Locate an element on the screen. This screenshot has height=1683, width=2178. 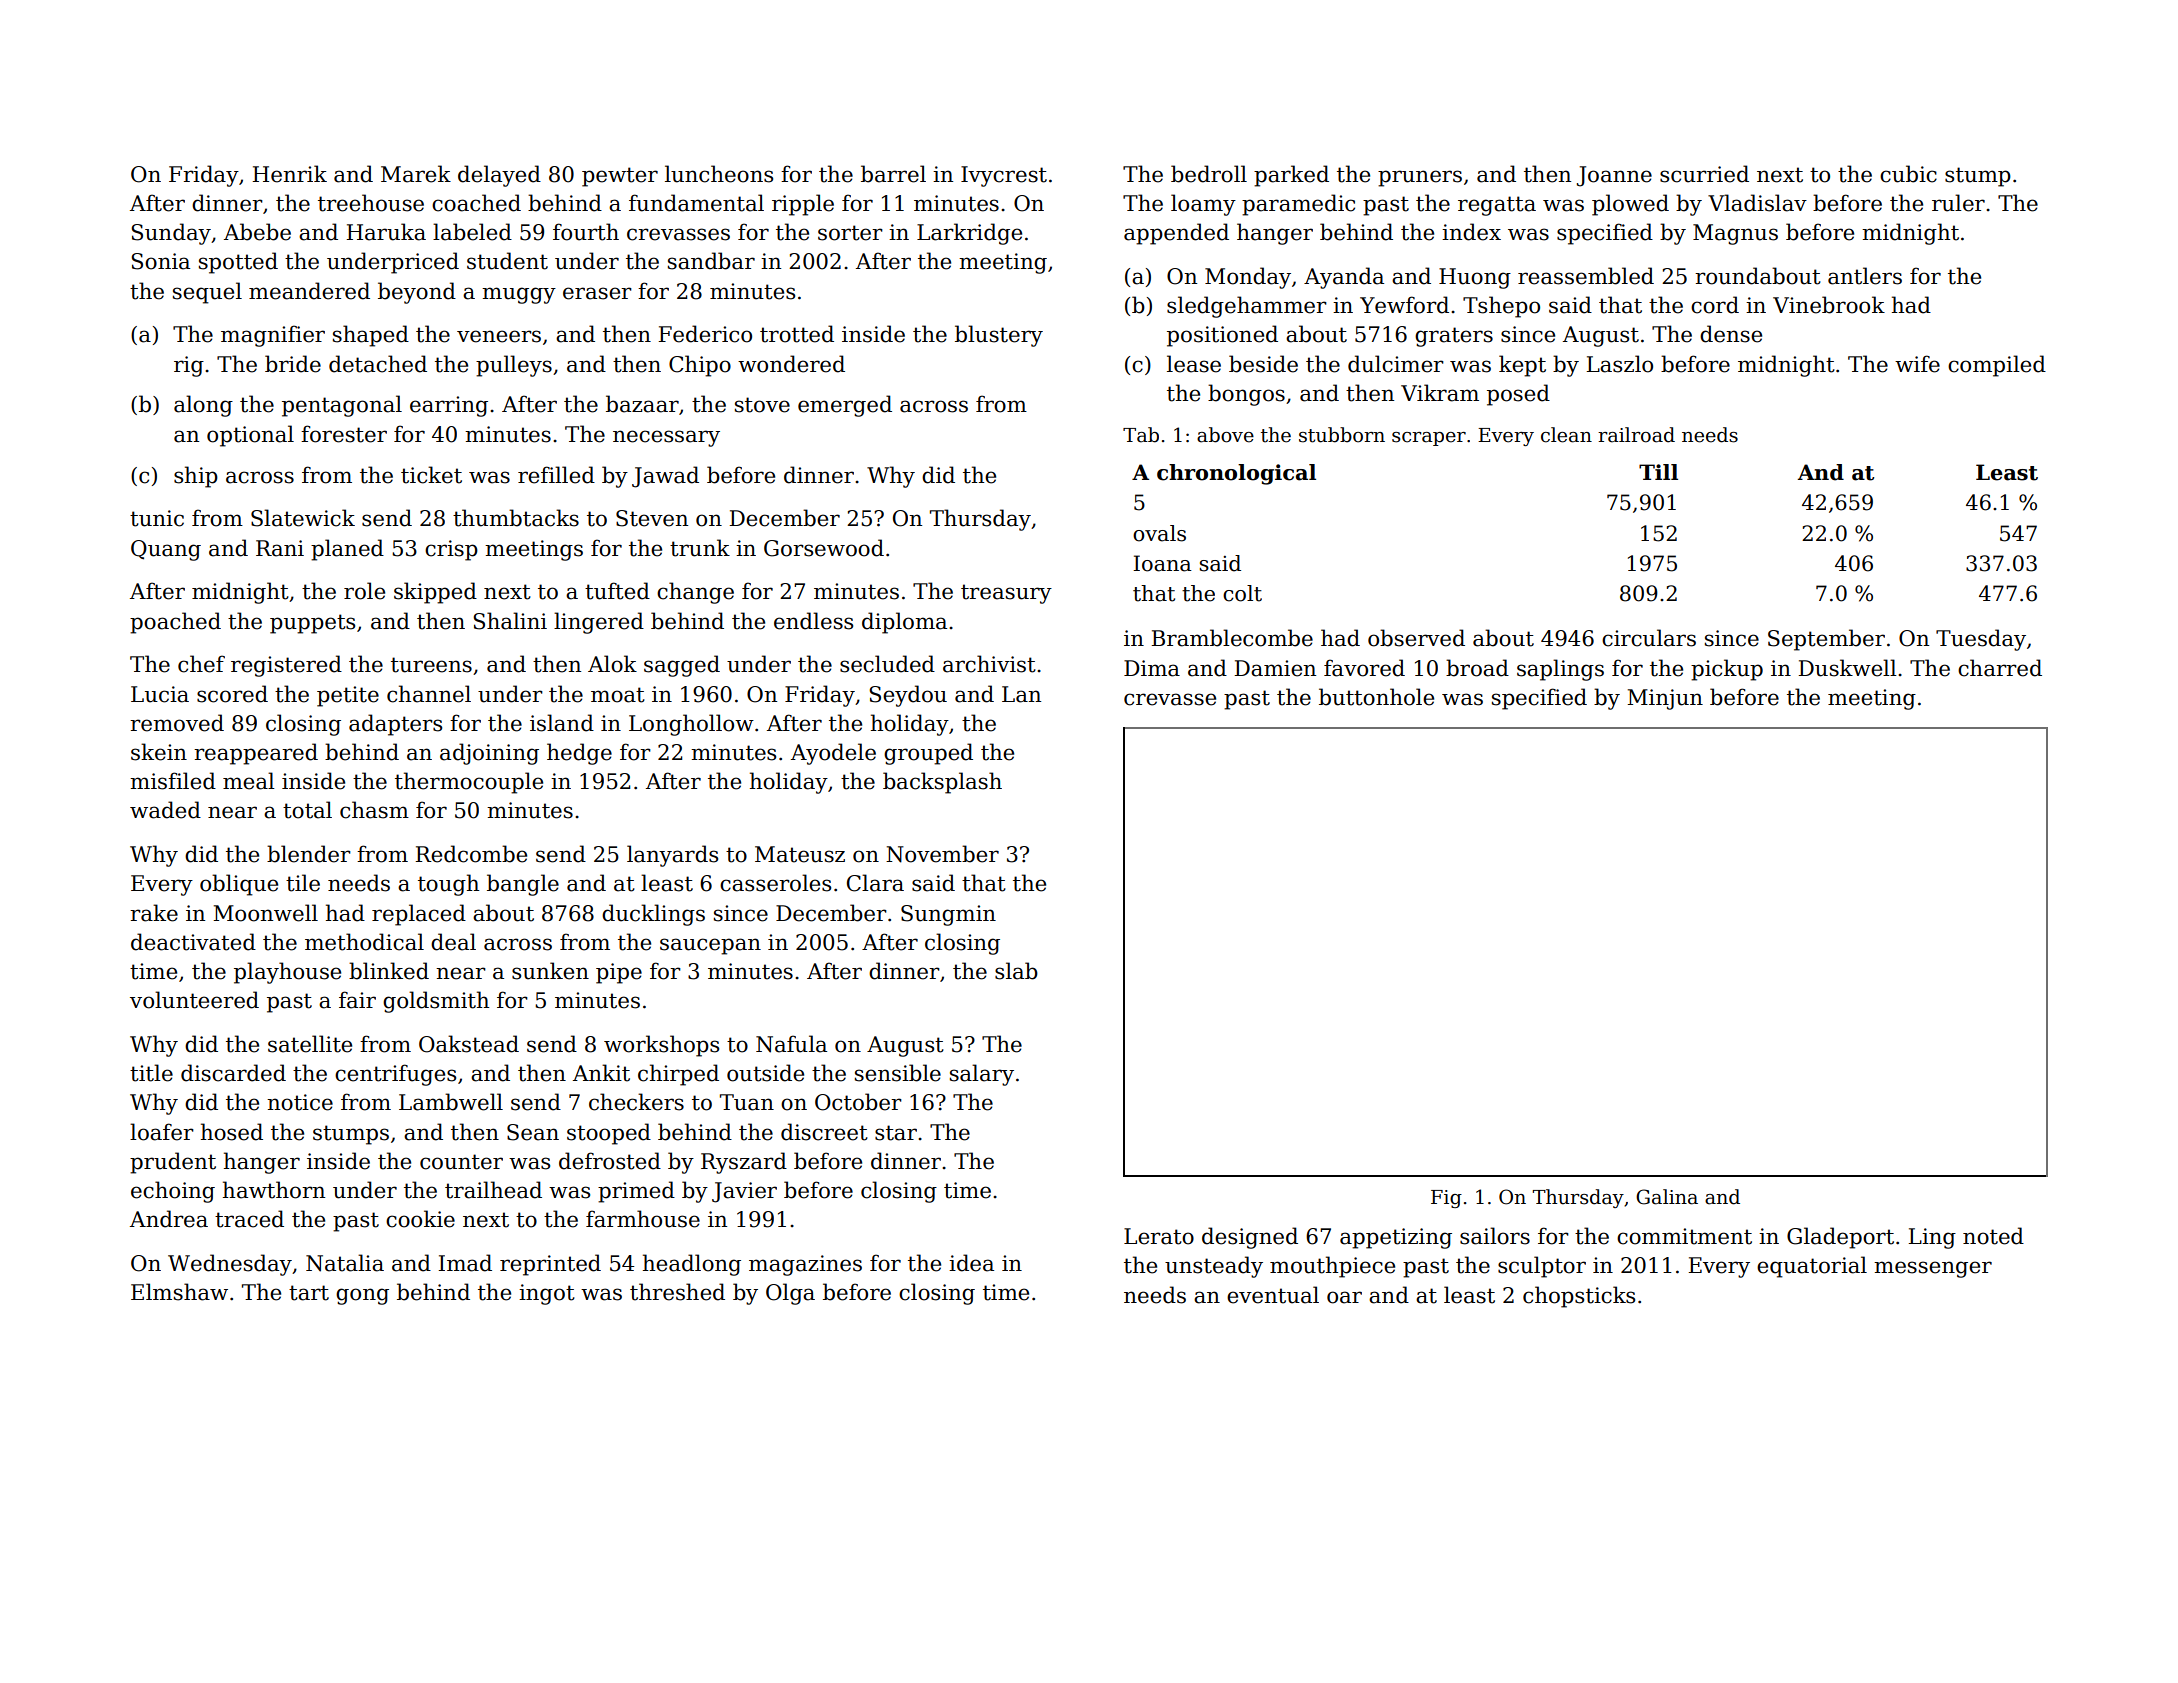
circulars is located at coordinates (1649, 638).
